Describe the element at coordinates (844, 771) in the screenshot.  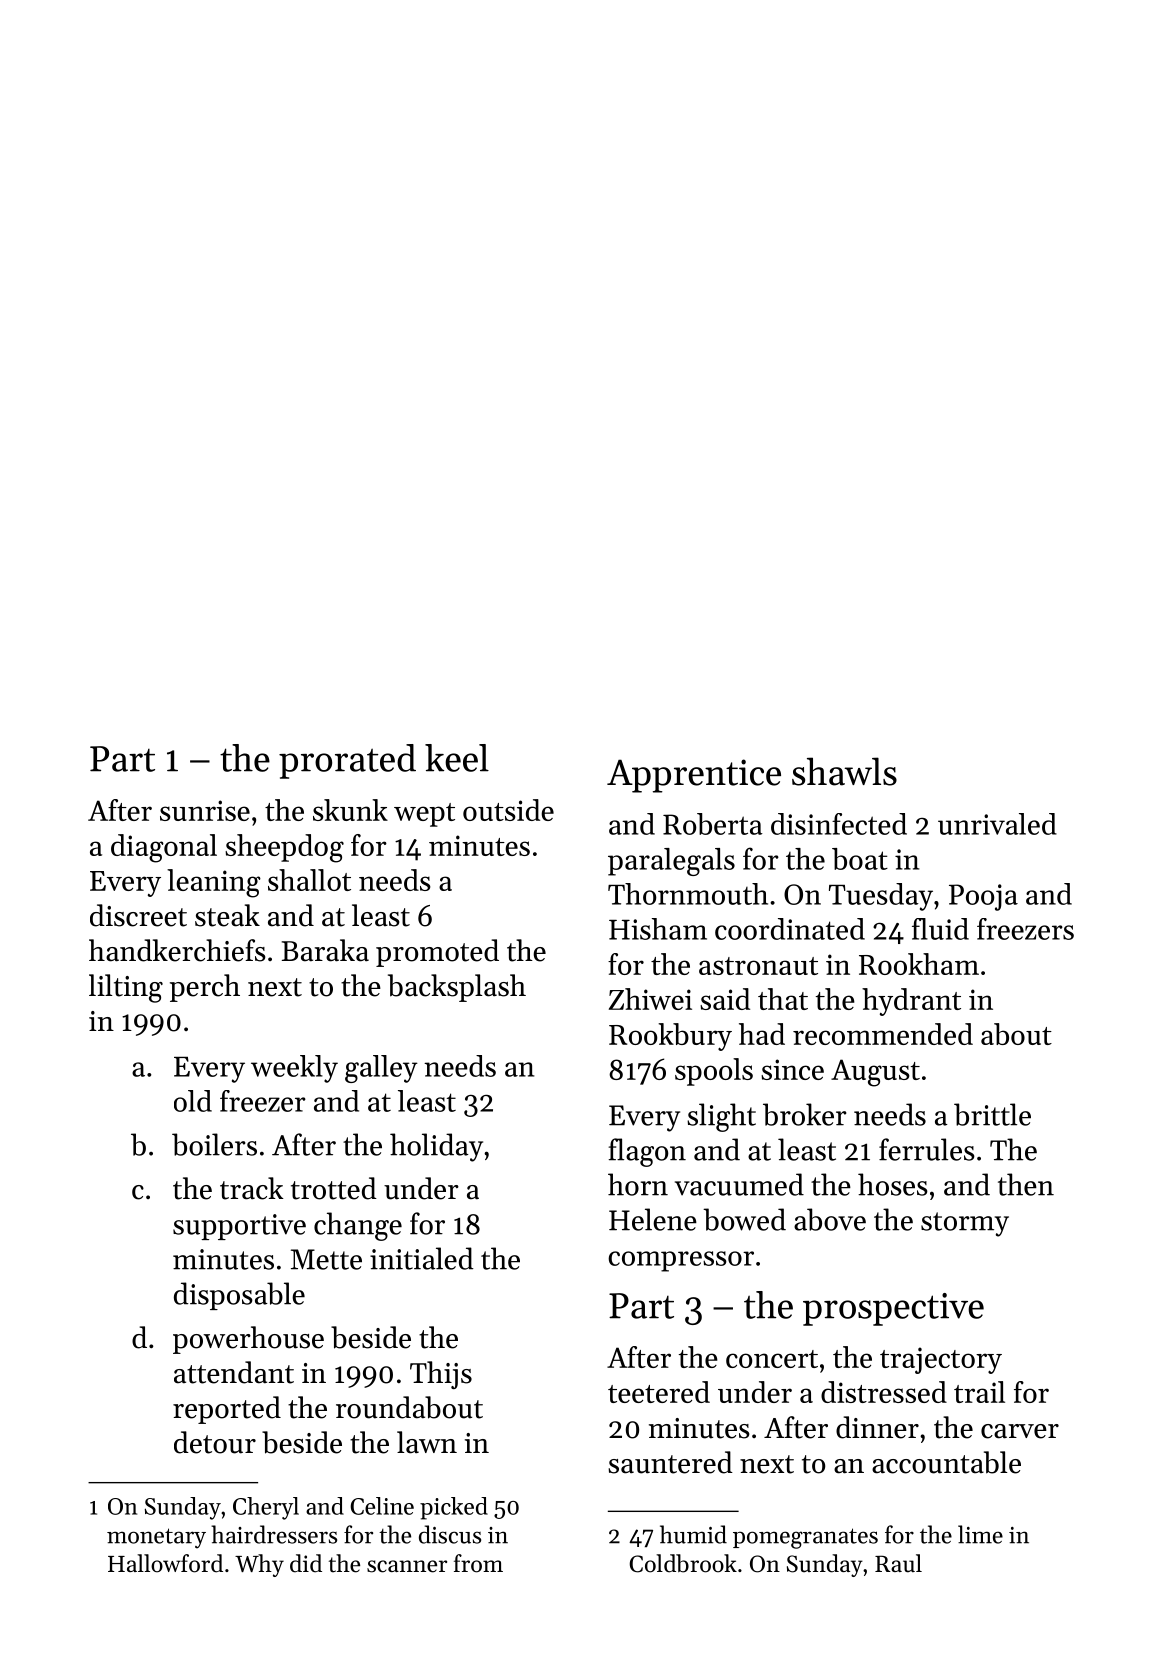
I see `shawls` at that location.
